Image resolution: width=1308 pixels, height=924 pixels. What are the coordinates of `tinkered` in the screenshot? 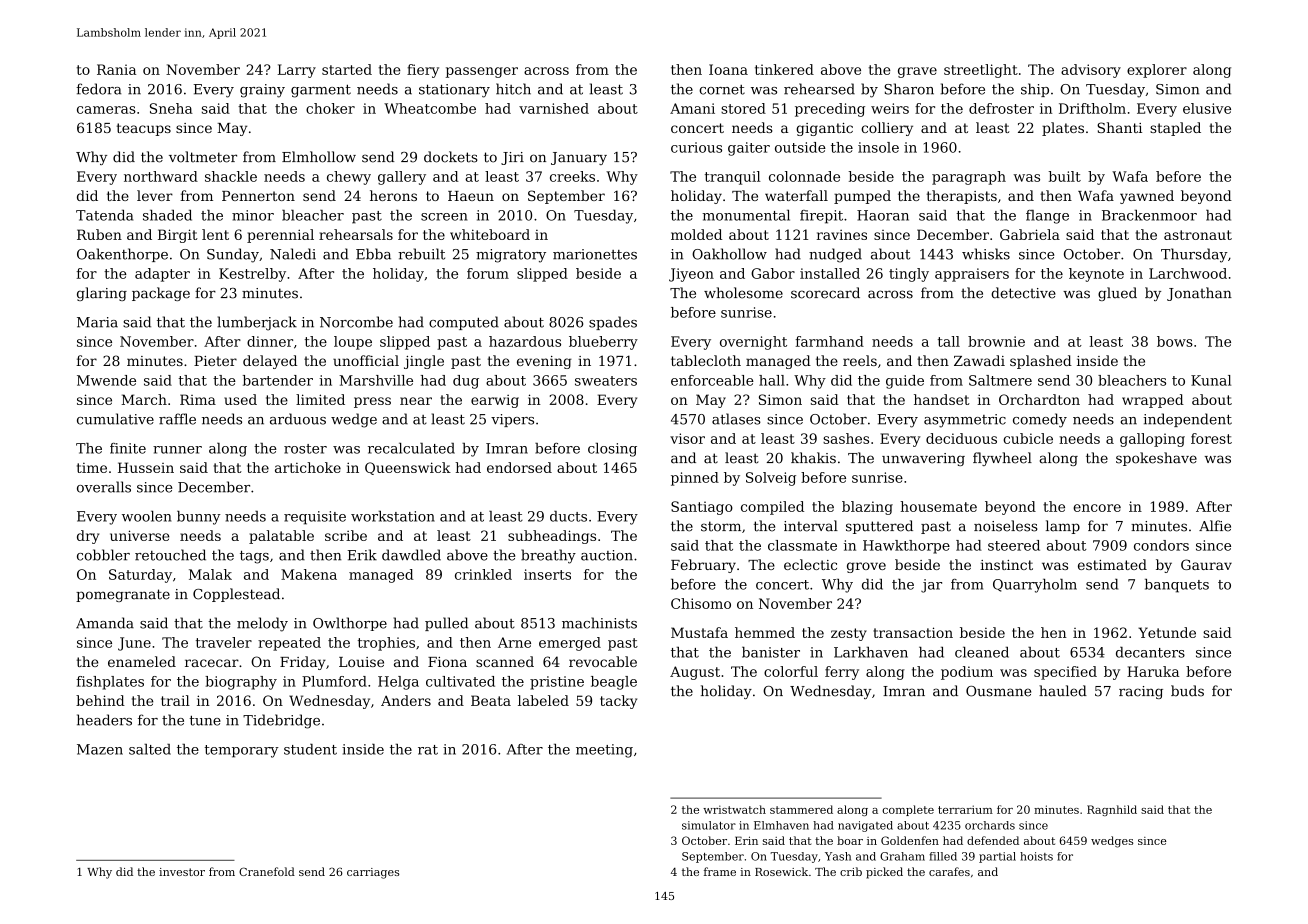 It's located at (784, 69).
